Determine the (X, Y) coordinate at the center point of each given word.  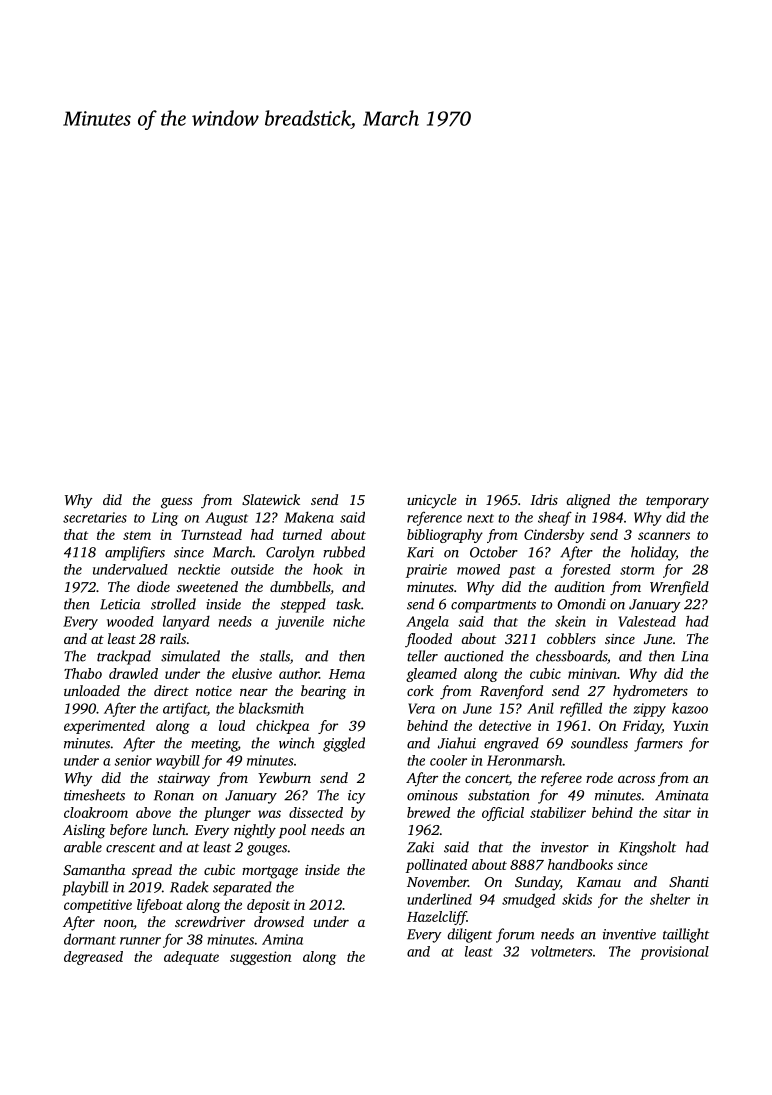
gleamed (431, 675)
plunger (227, 814)
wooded (130, 621)
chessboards (571, 656)
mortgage (270, 872)
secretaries (95, 517)
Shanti (689, 881)
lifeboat (160, 906)
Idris (544, 499)
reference (434, 518)
